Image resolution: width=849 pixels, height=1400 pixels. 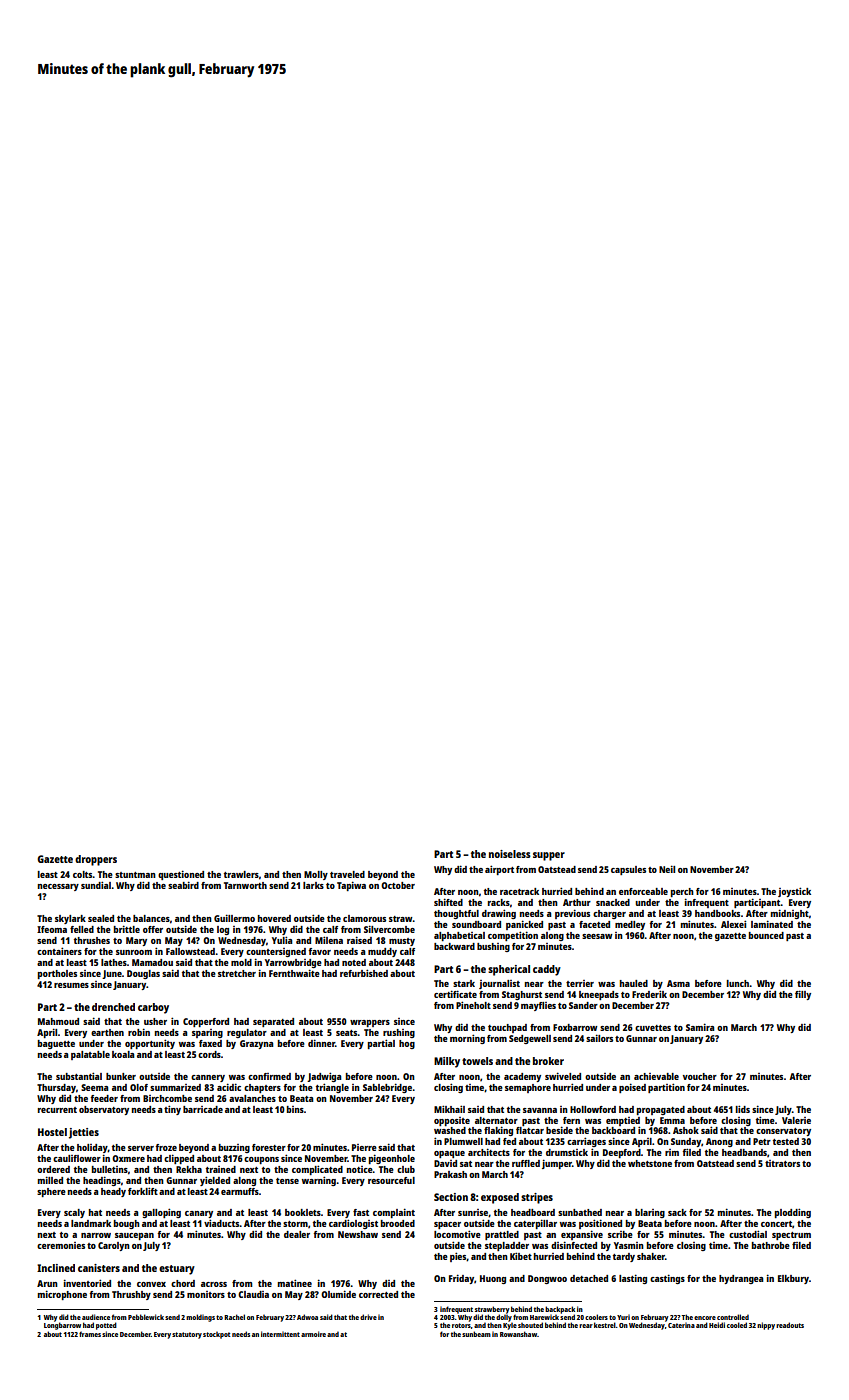 I want to click on statutory, so click(x=187, y=1335).
